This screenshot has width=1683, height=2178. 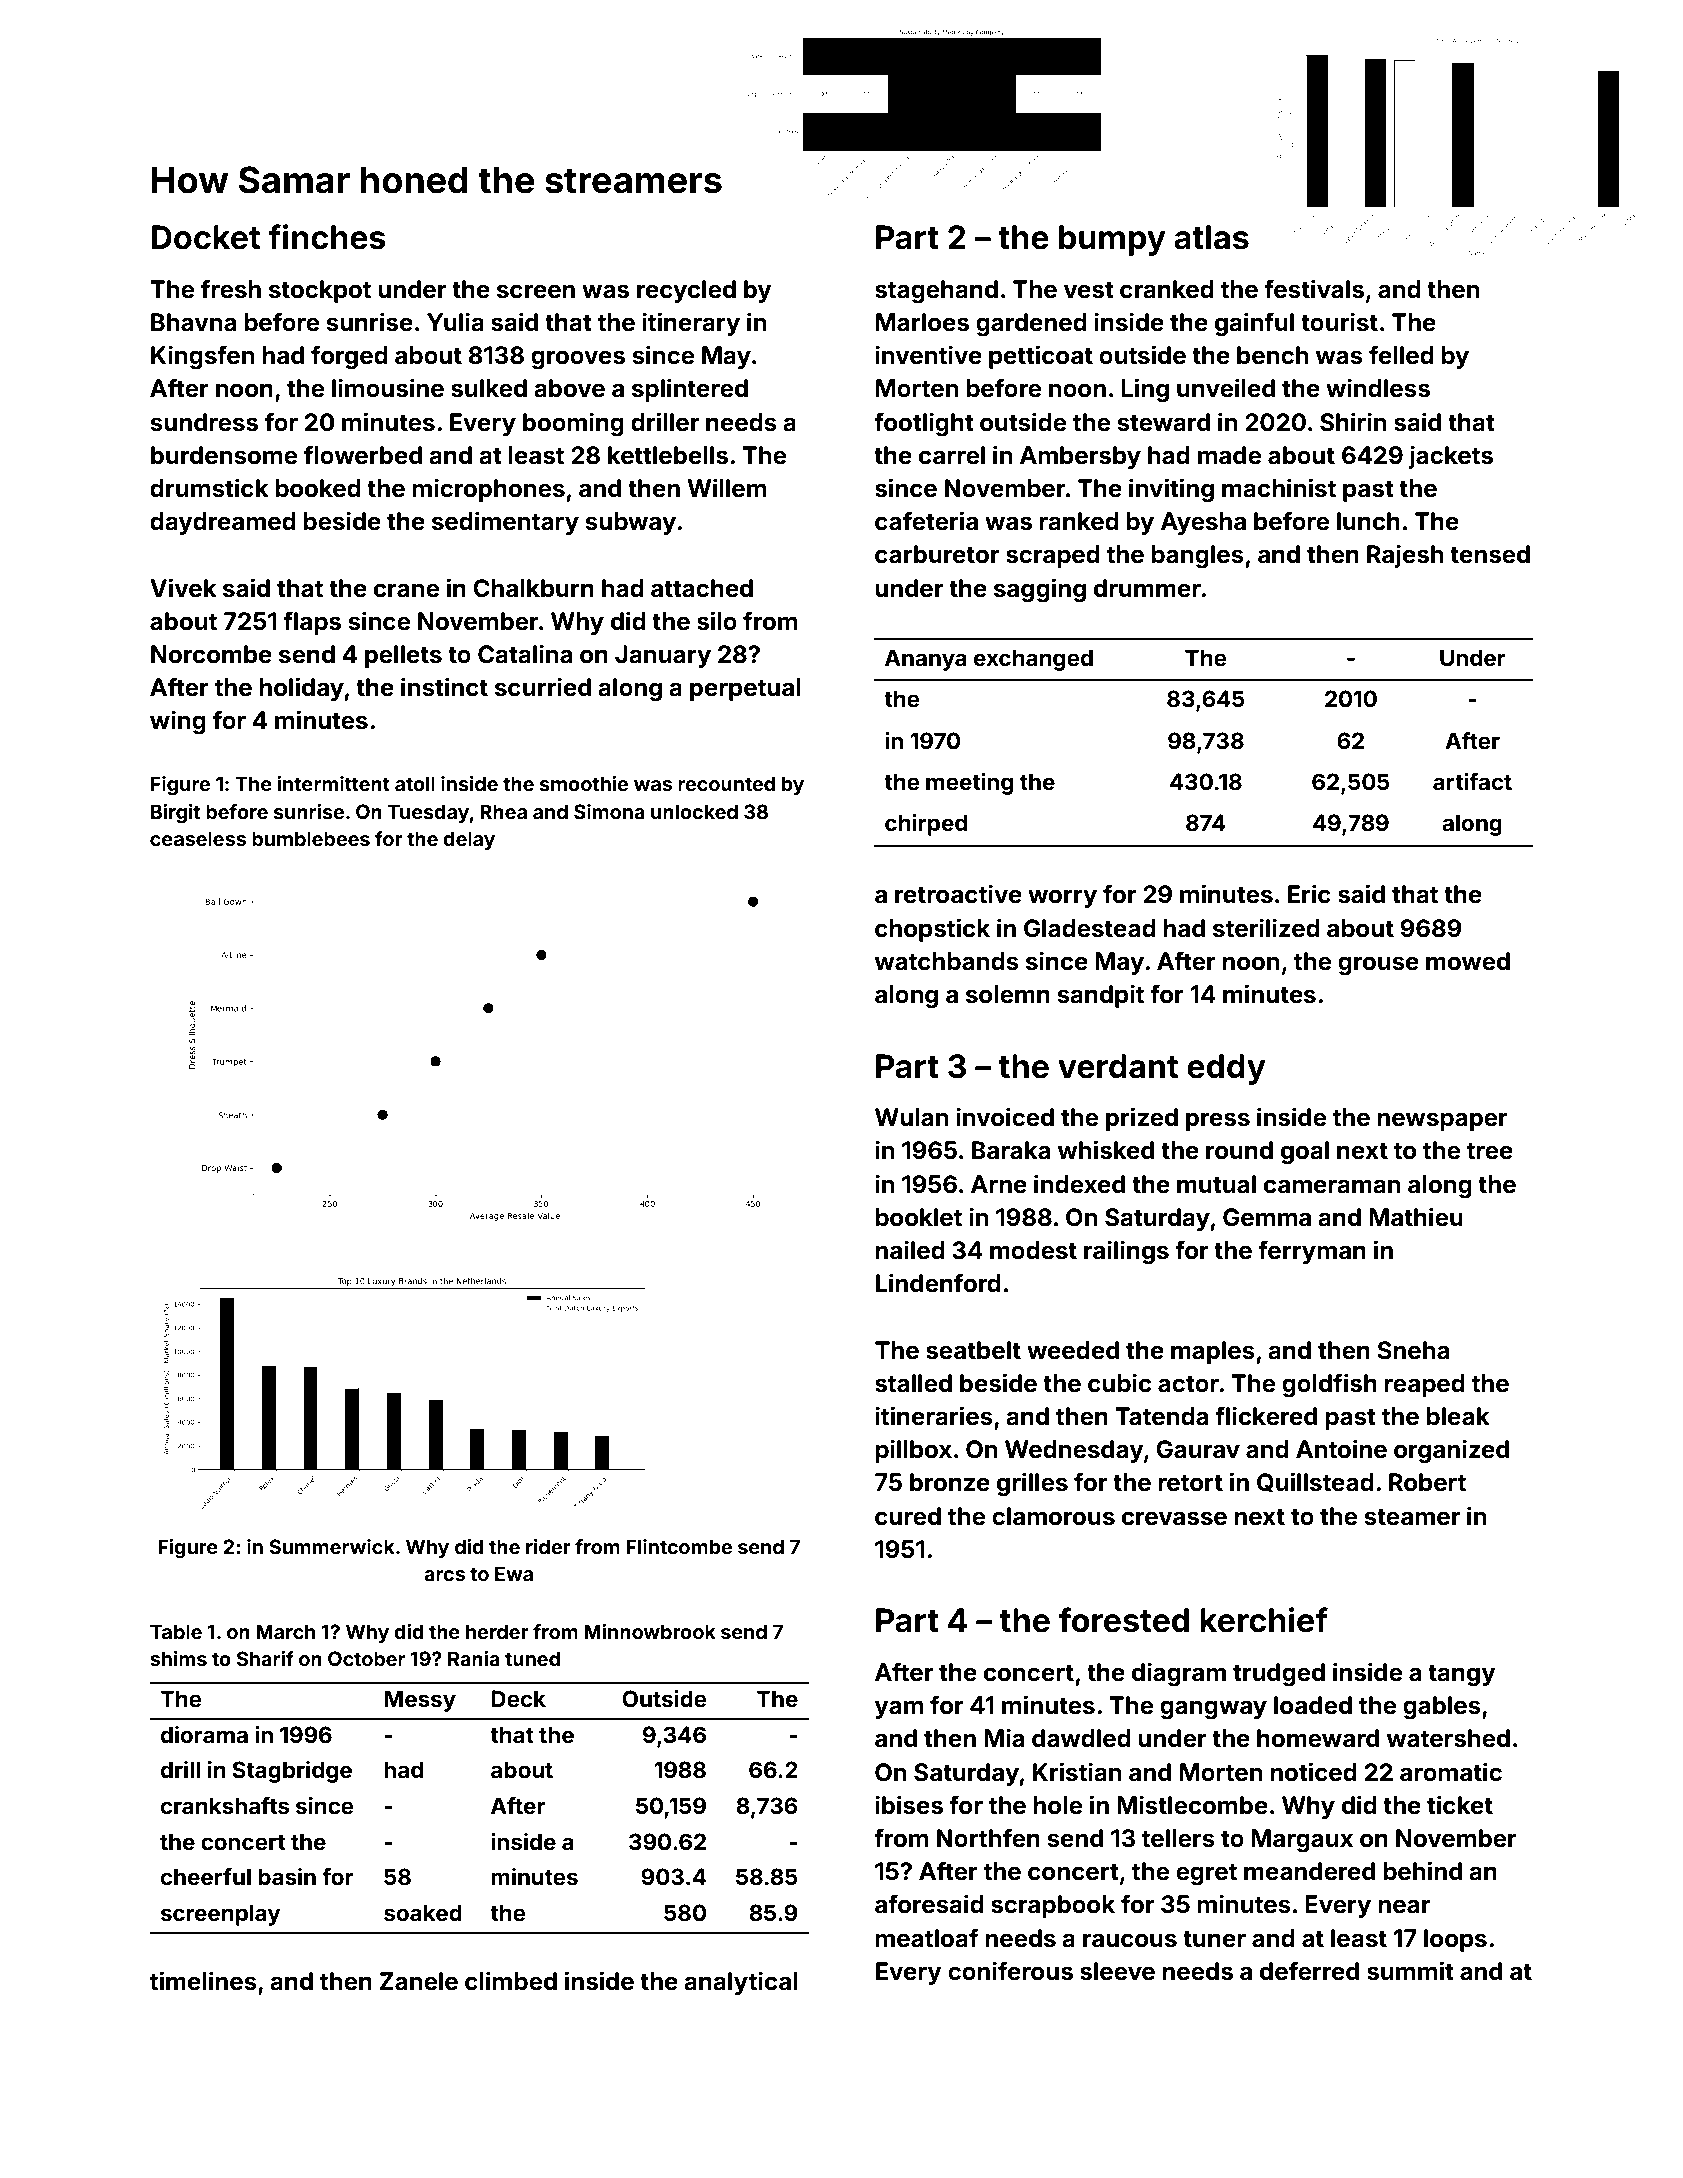 What do you see at coordinates (1490, 1151) in the screenshot?
I see `tree` at bounding box center [1490, 1151].
